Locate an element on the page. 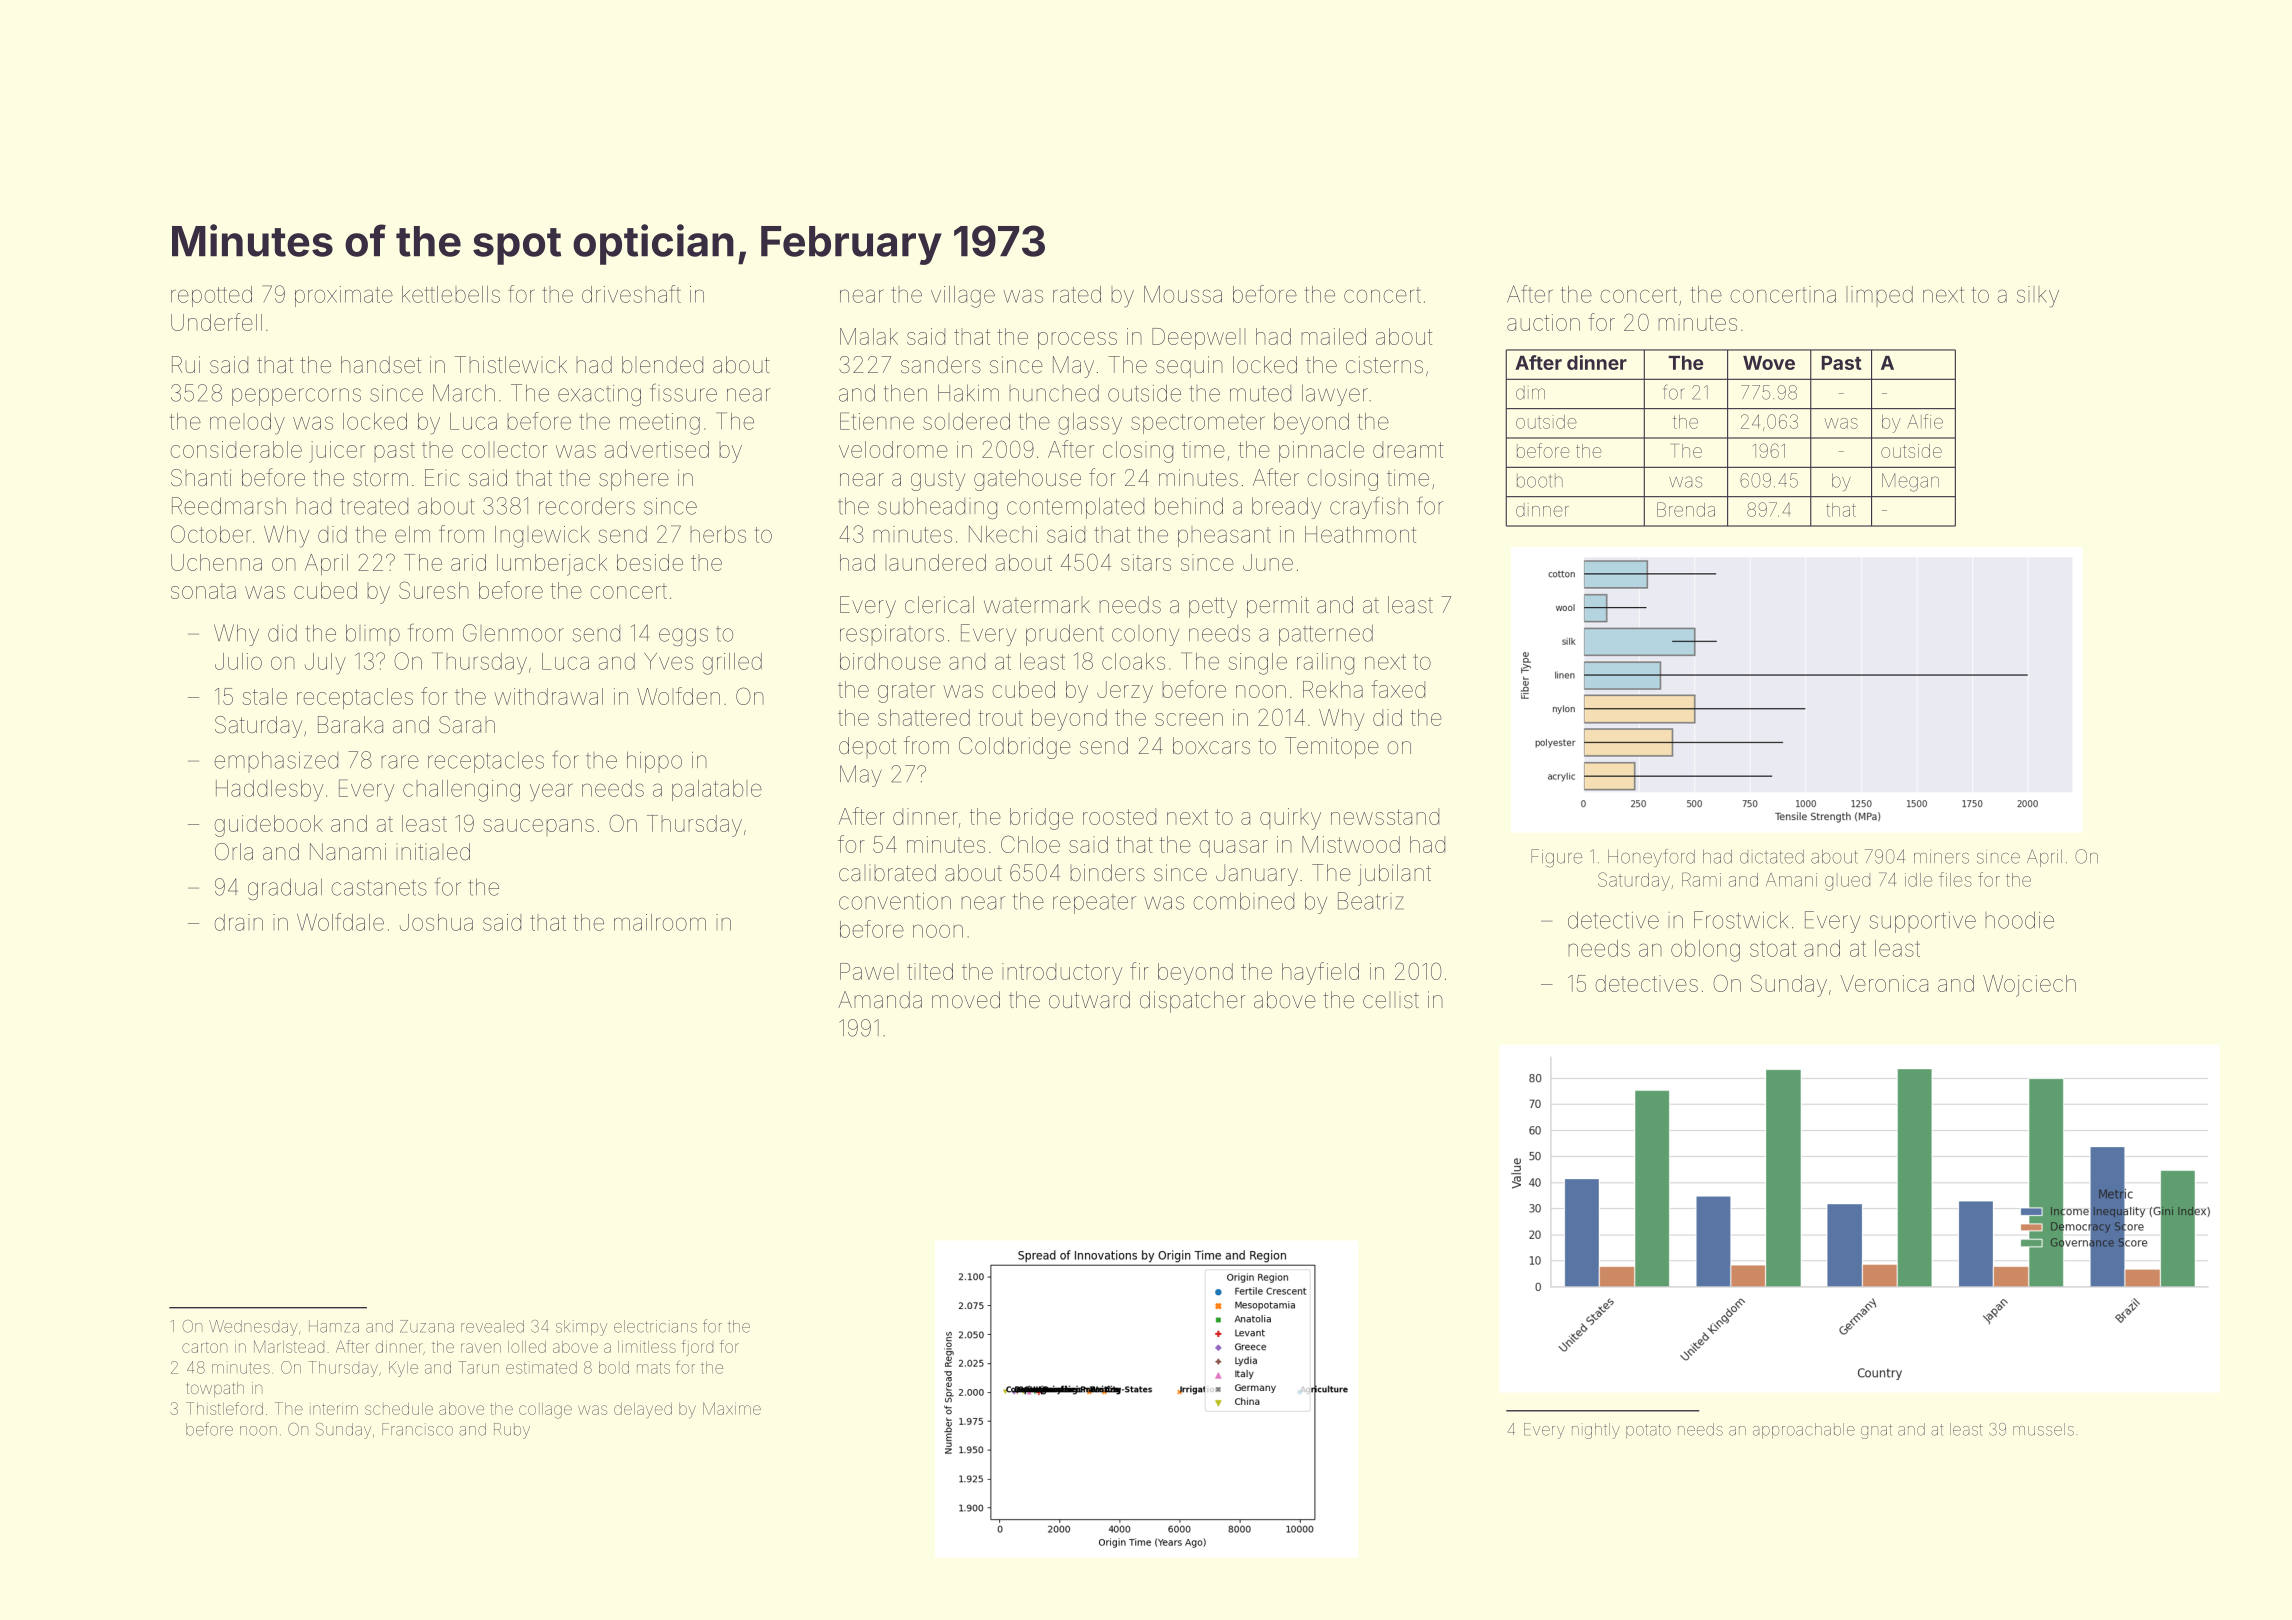  kettlebells is located at coordinates (451, 294).
